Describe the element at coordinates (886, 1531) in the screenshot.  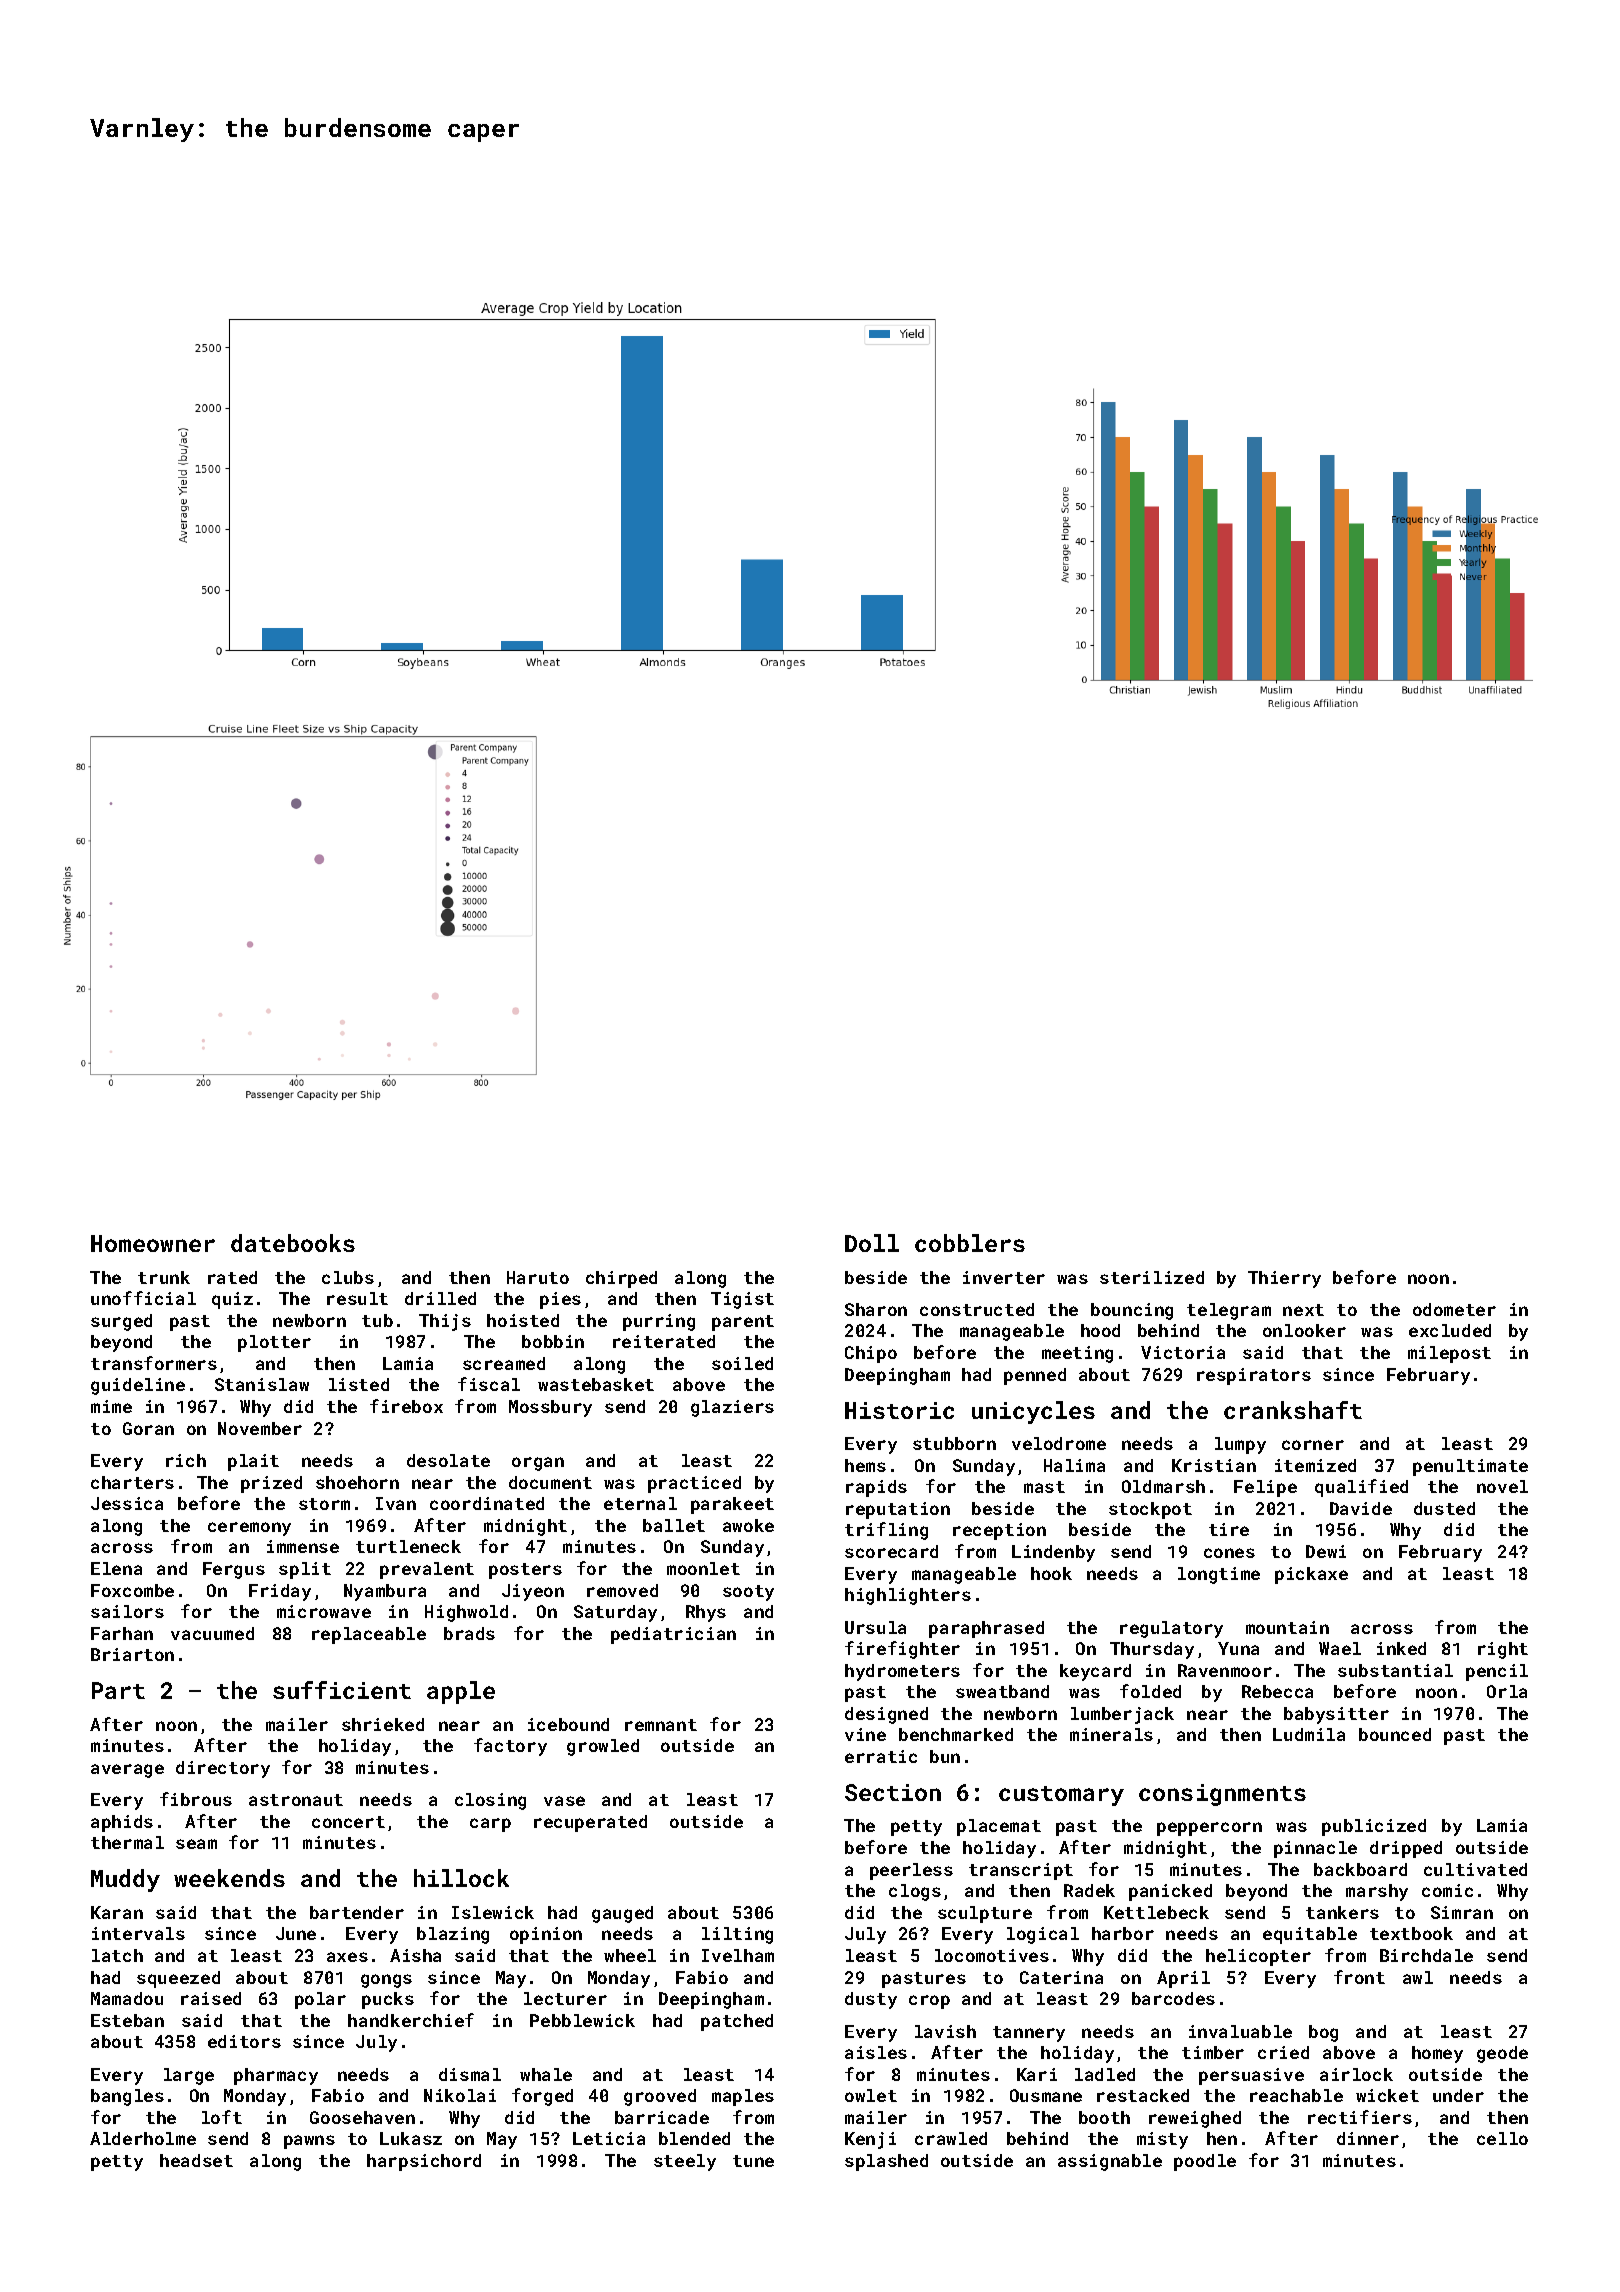
I see `trifling` at that location.
